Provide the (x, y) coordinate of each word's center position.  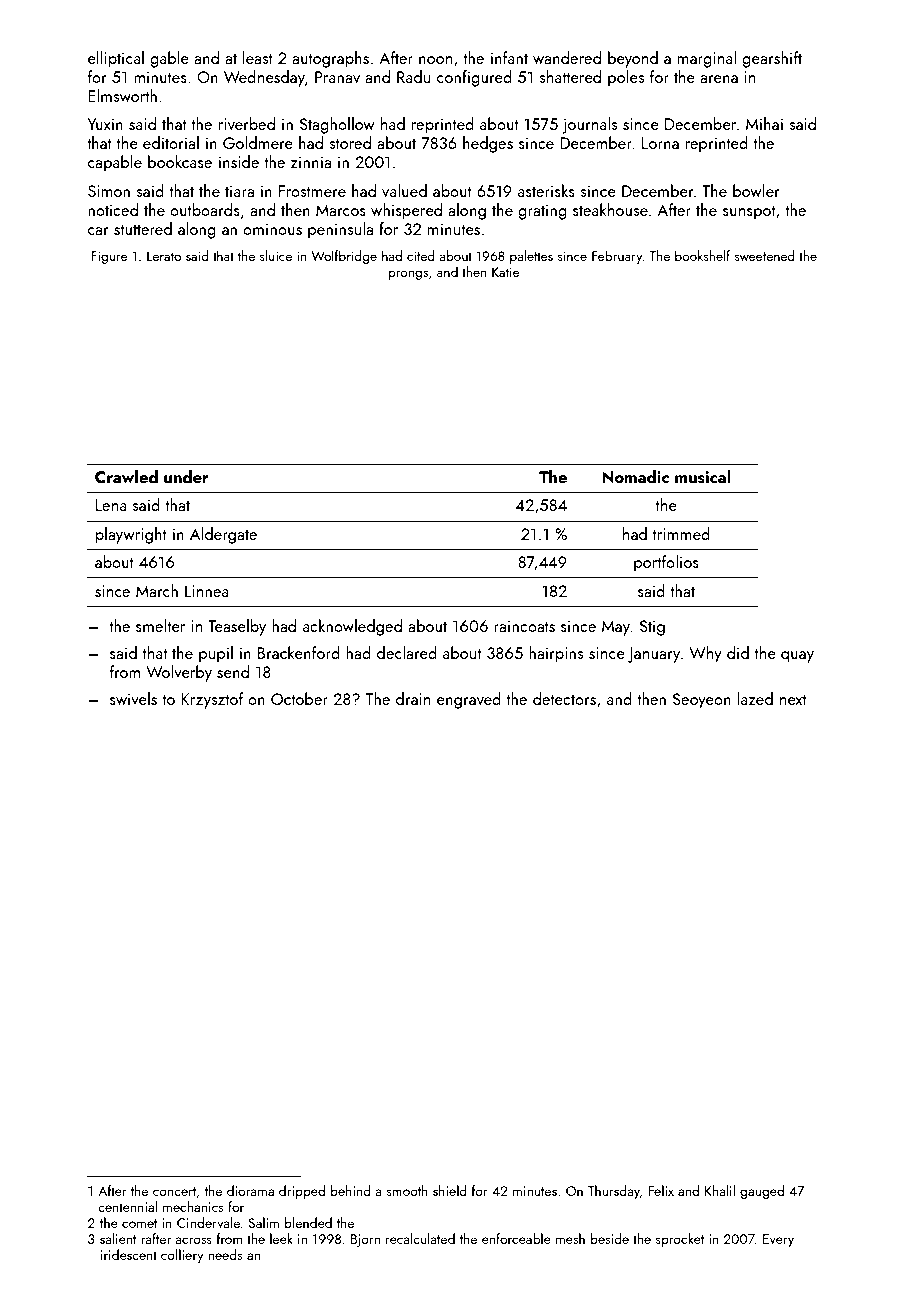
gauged (762, 1192)
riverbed (247, 123)
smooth (407, 1190)
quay (797, 657)
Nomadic (635, 476)
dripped (302, 1192)
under (186, 476)
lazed (755, 698)
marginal (707, 59)
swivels (133, 698)
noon (435, 60)
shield (450, 1190)
